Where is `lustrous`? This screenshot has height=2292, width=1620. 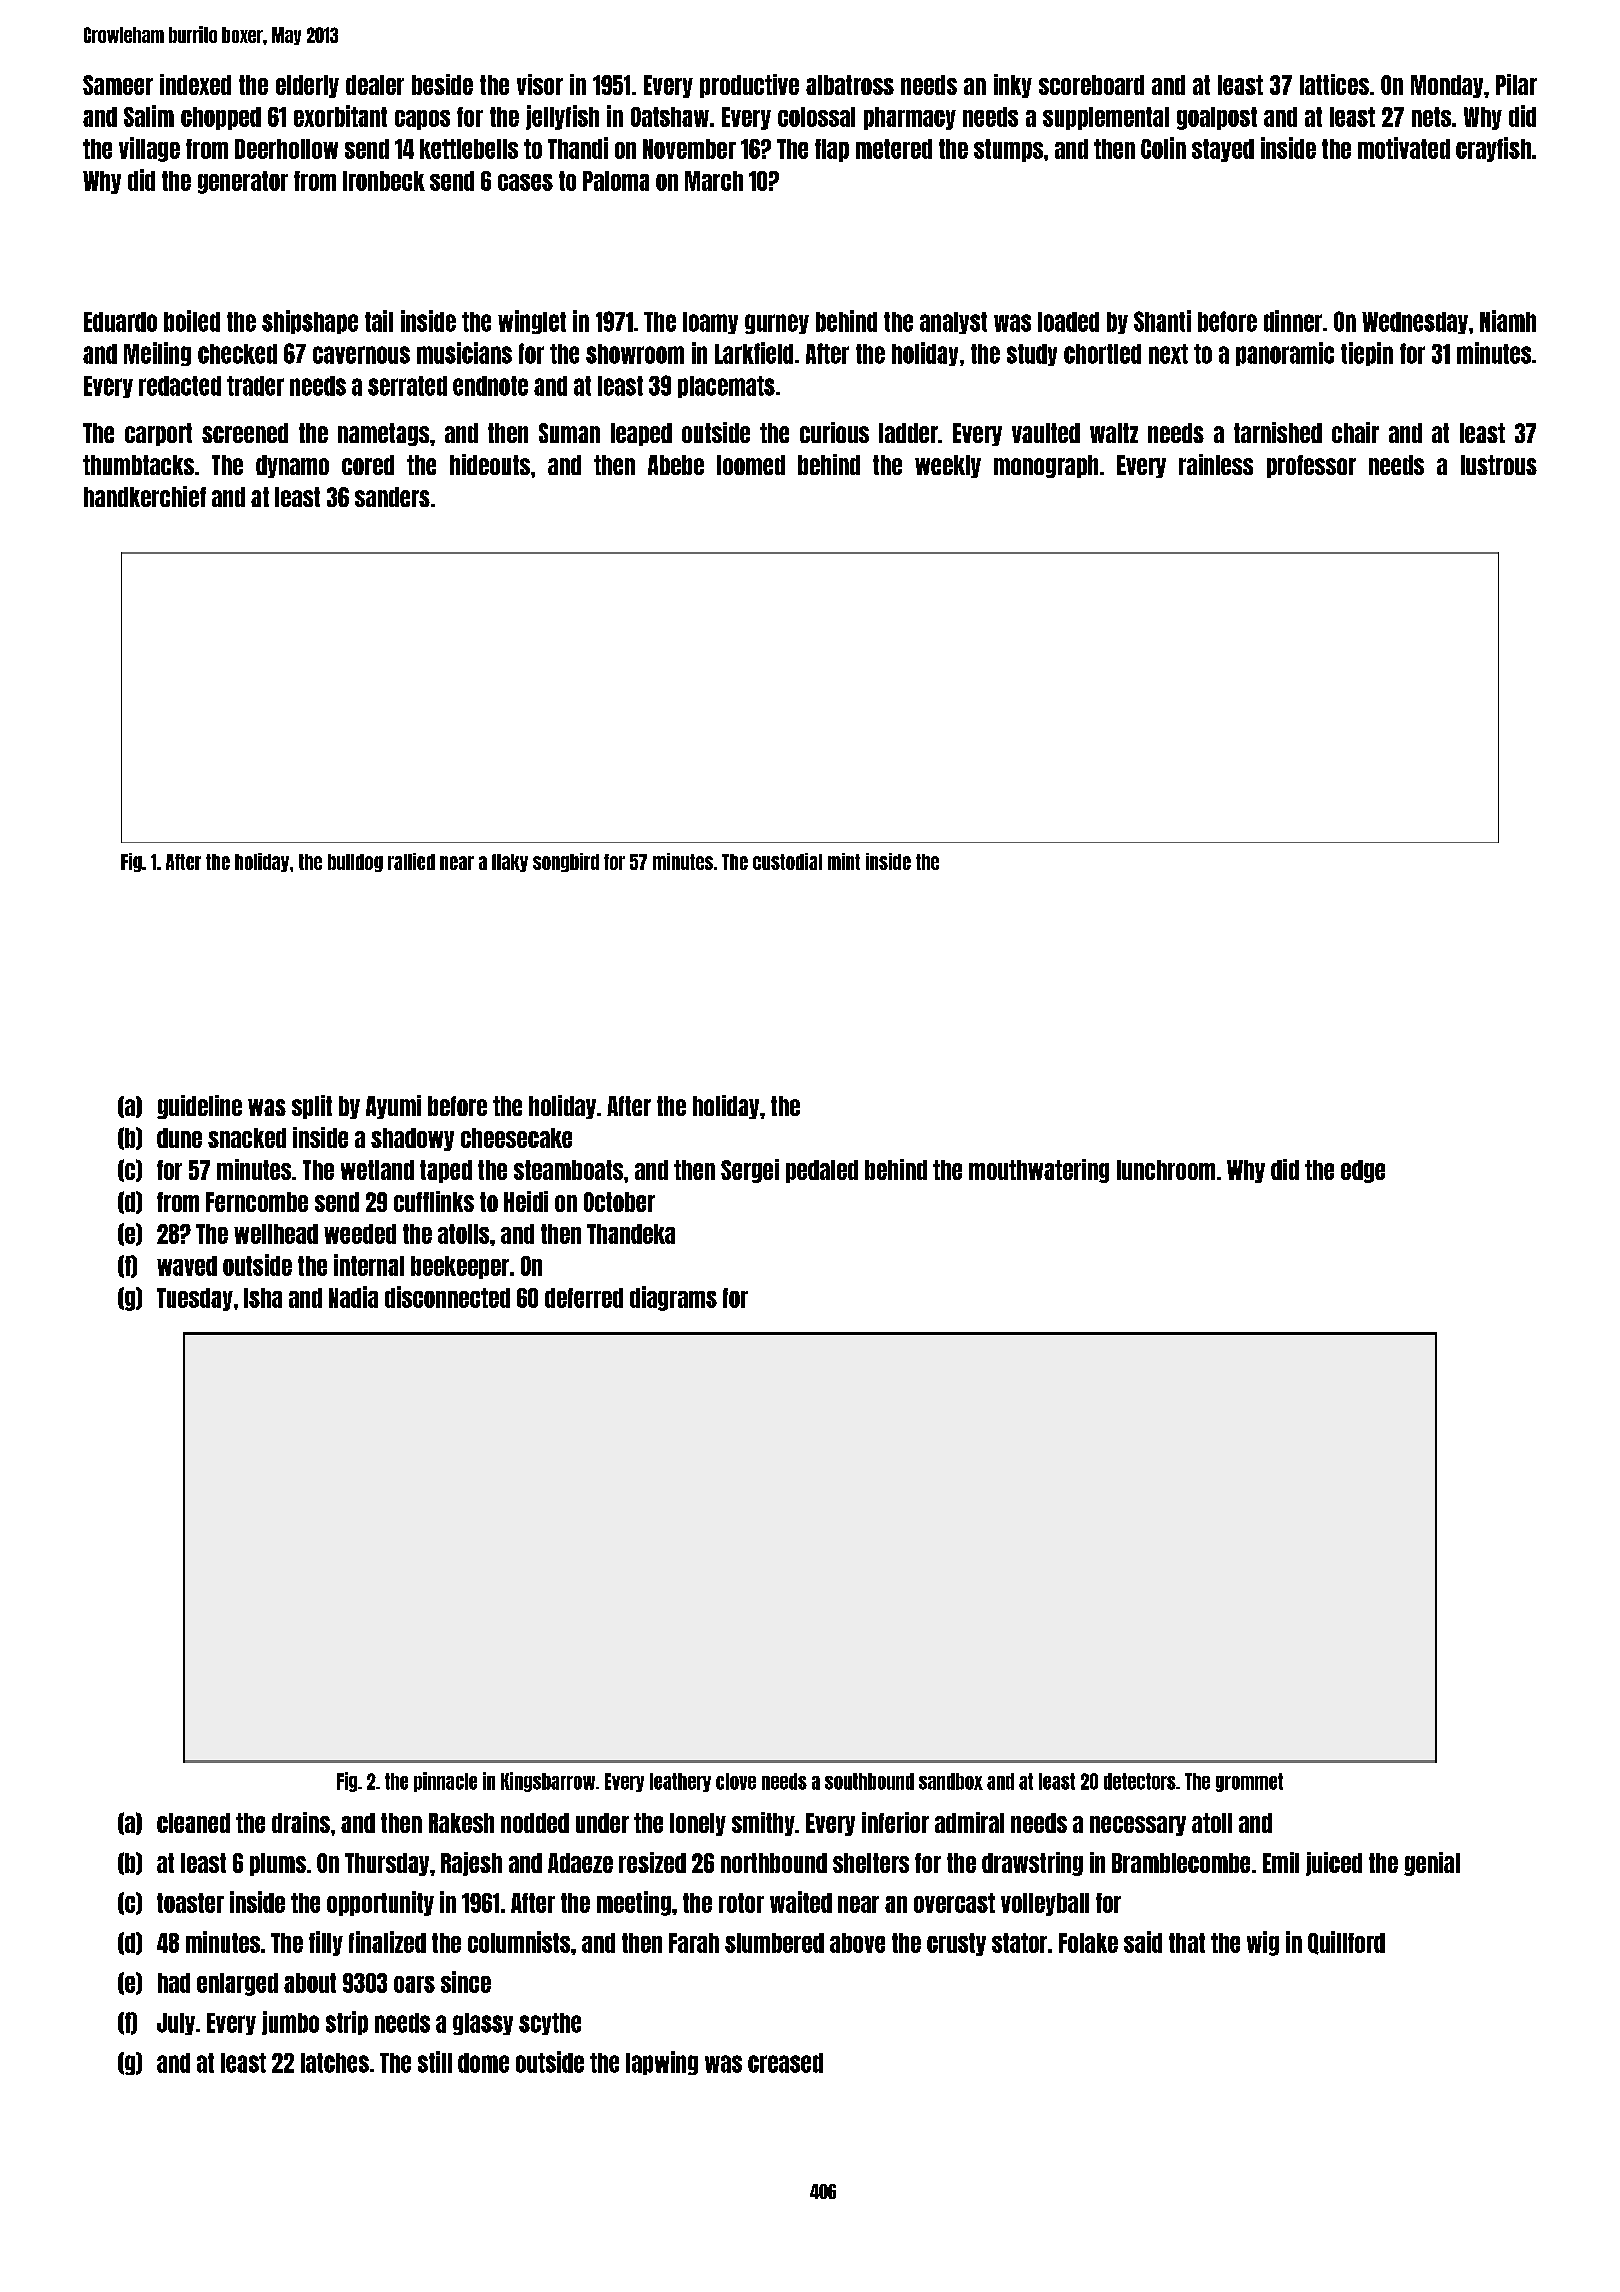
lustrous is located at coordinates (1499, 465).
